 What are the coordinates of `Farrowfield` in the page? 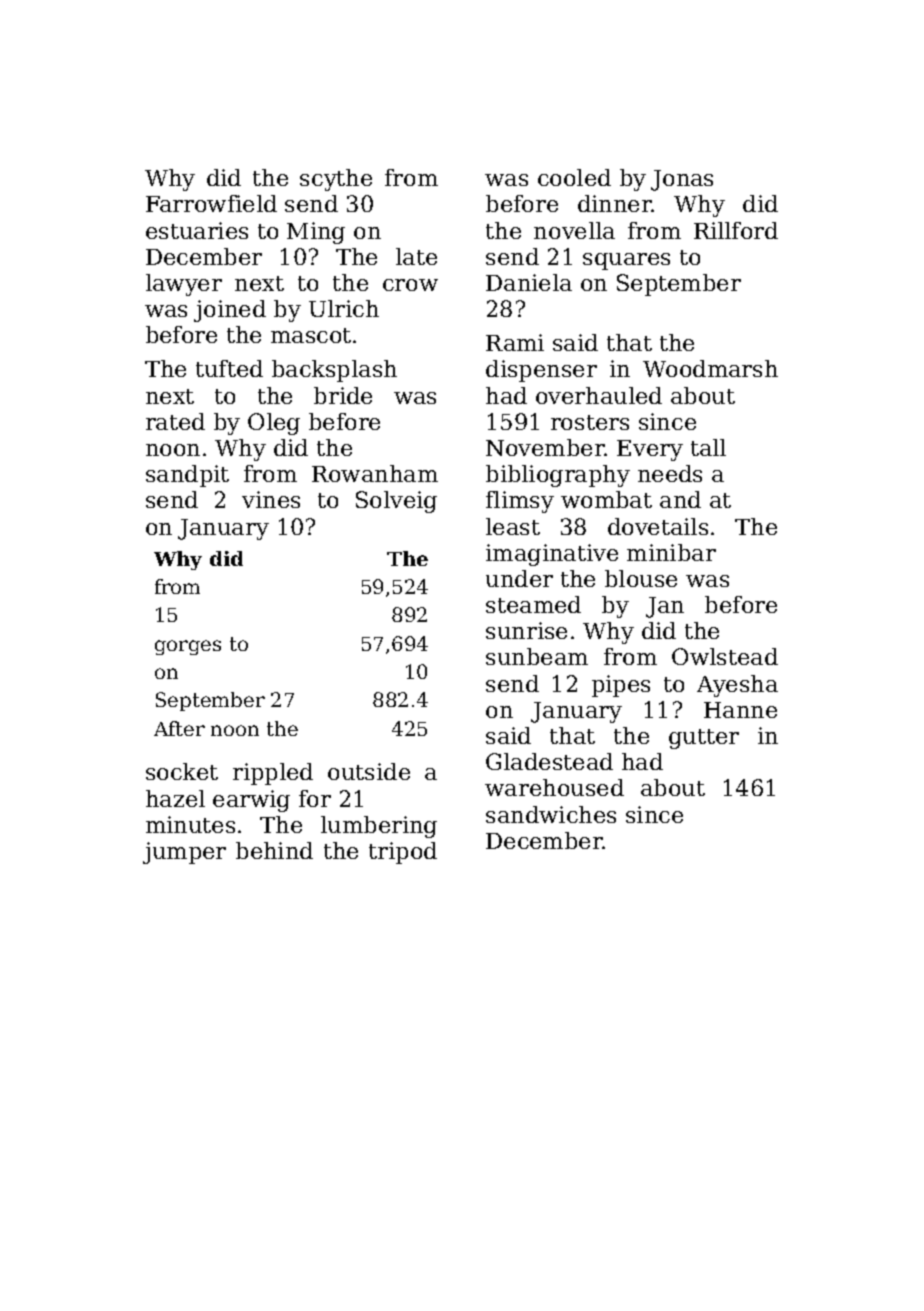 It's located at (211, 203).
